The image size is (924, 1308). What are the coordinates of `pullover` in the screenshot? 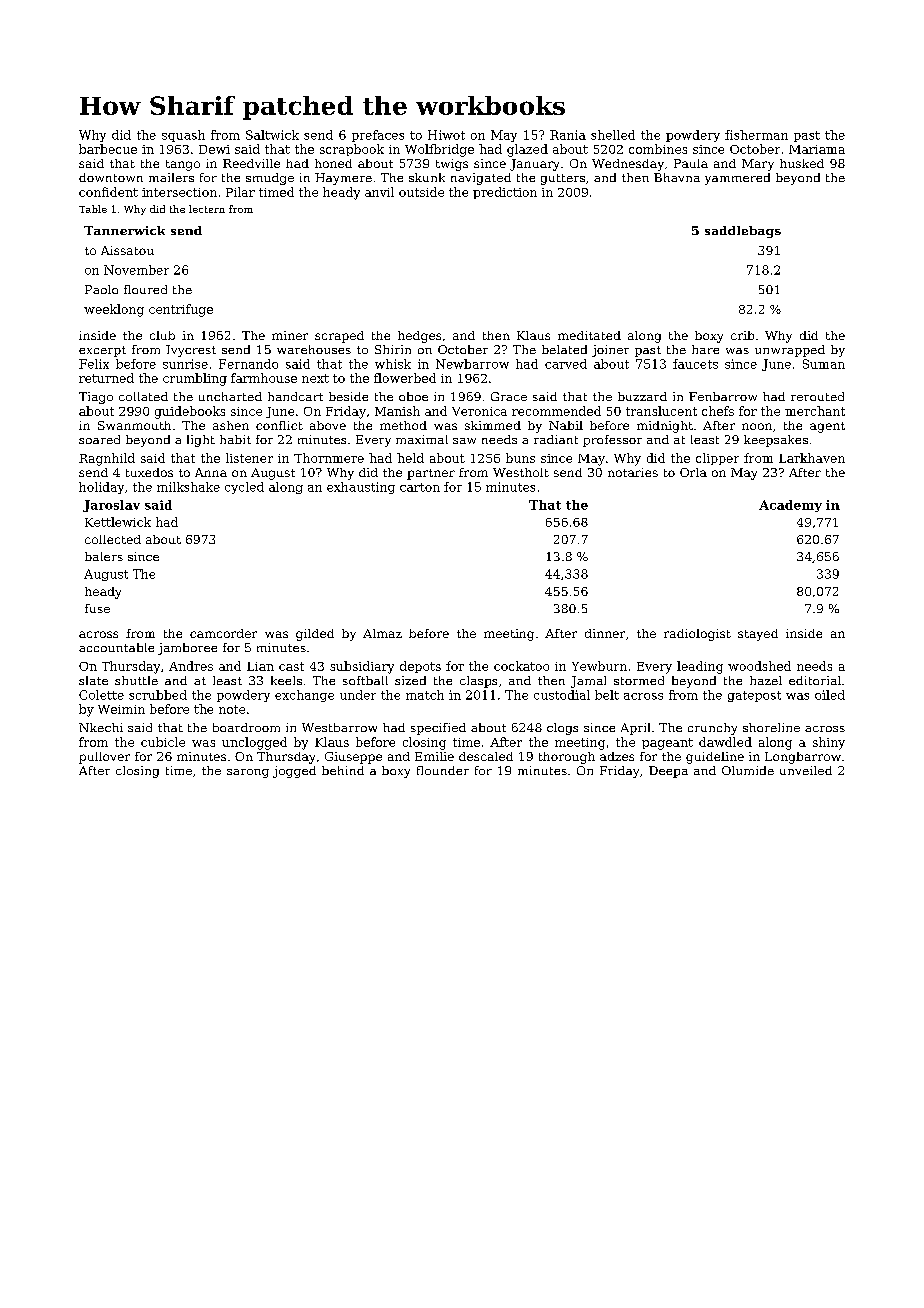 It's located at (104, 758).
